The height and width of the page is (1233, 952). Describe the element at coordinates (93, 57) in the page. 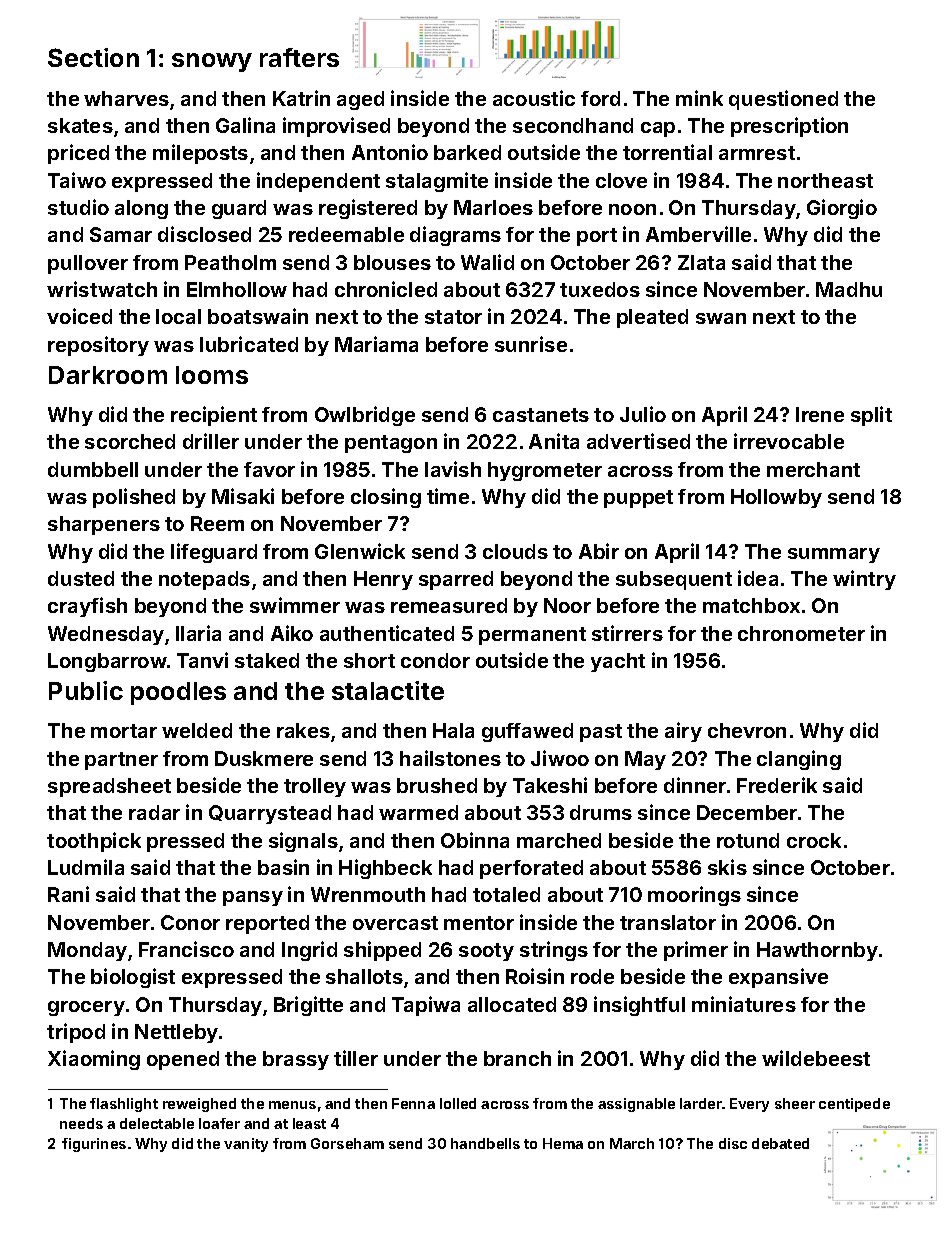

I see `Section` at that location.
